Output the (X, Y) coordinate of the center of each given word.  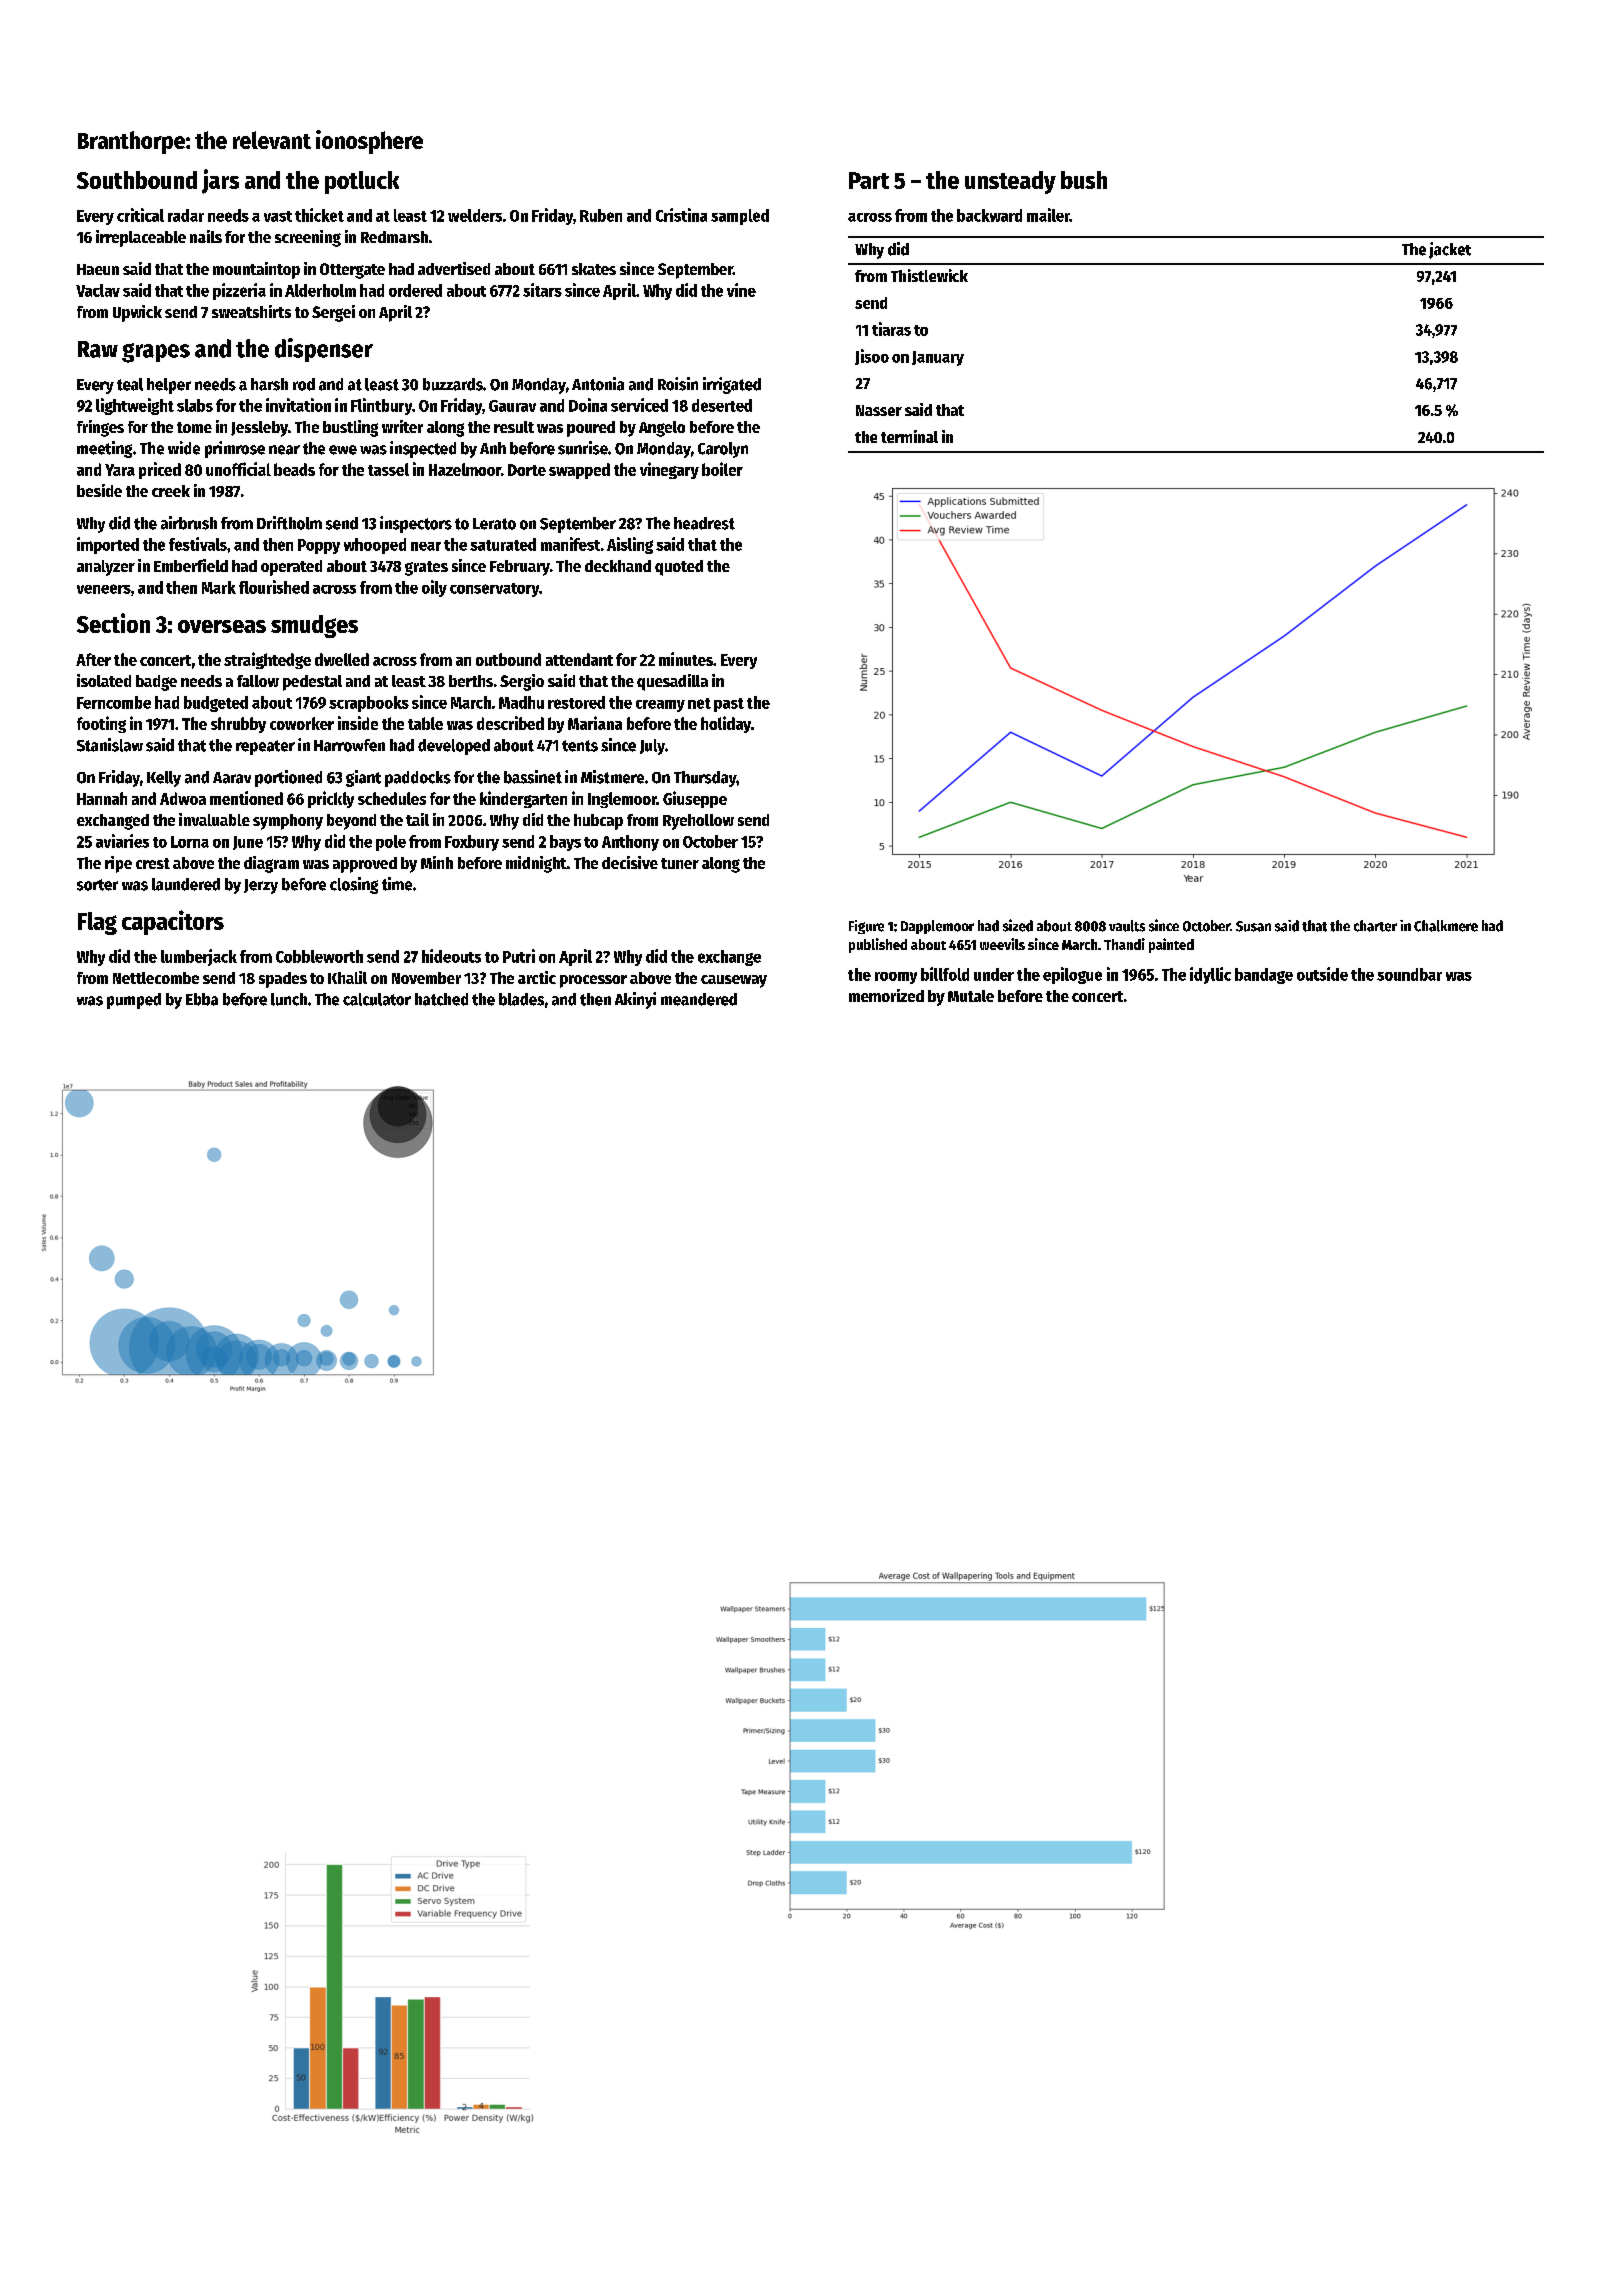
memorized (886, 995)
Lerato (494, 524)
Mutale (971, 996)
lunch (289, 999)
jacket (1450, 250)
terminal (909, 436)
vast (278, 216)
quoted (679, 568)
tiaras (891, 329)
